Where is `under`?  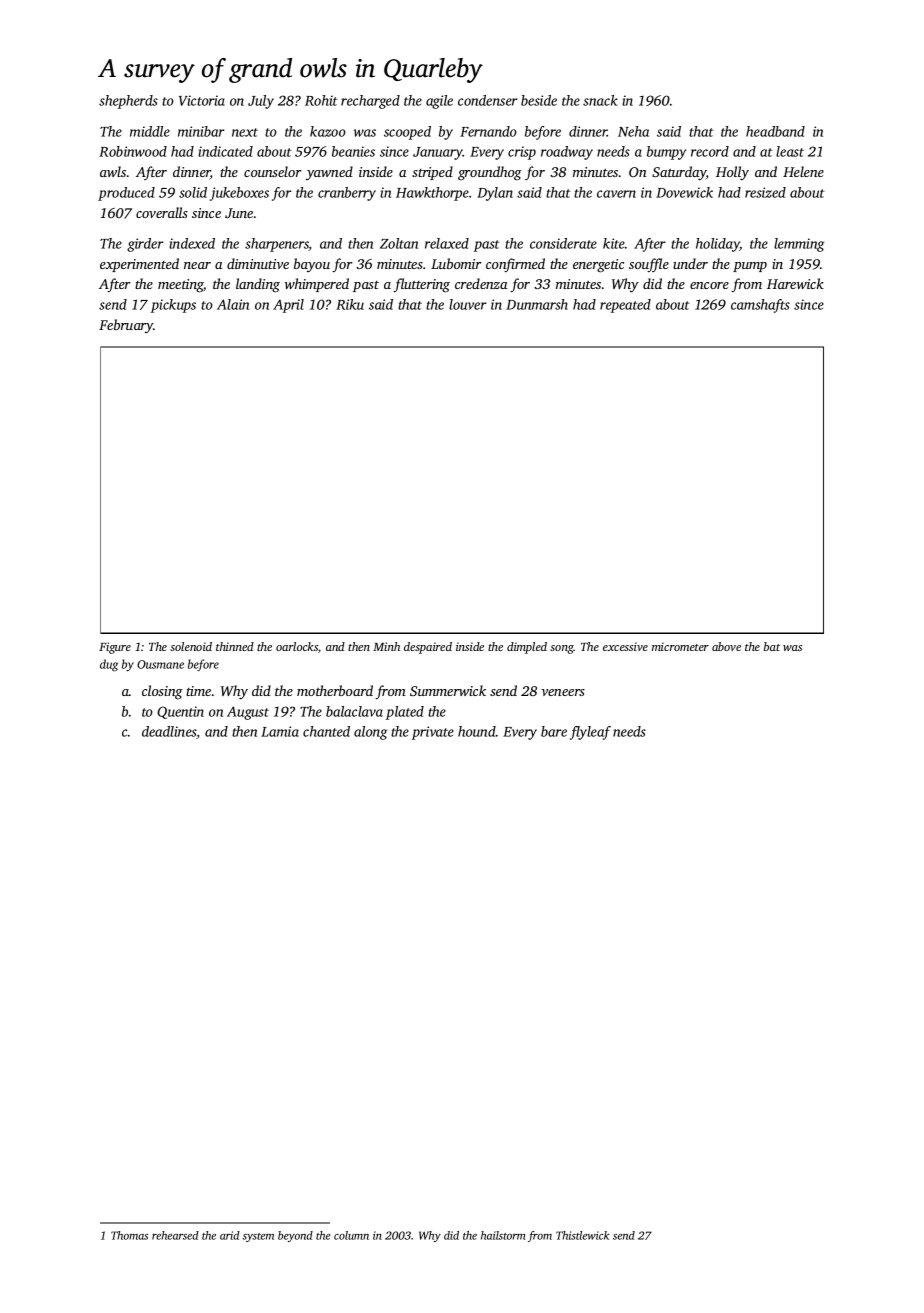
under is located at coordinates (690, 263).
